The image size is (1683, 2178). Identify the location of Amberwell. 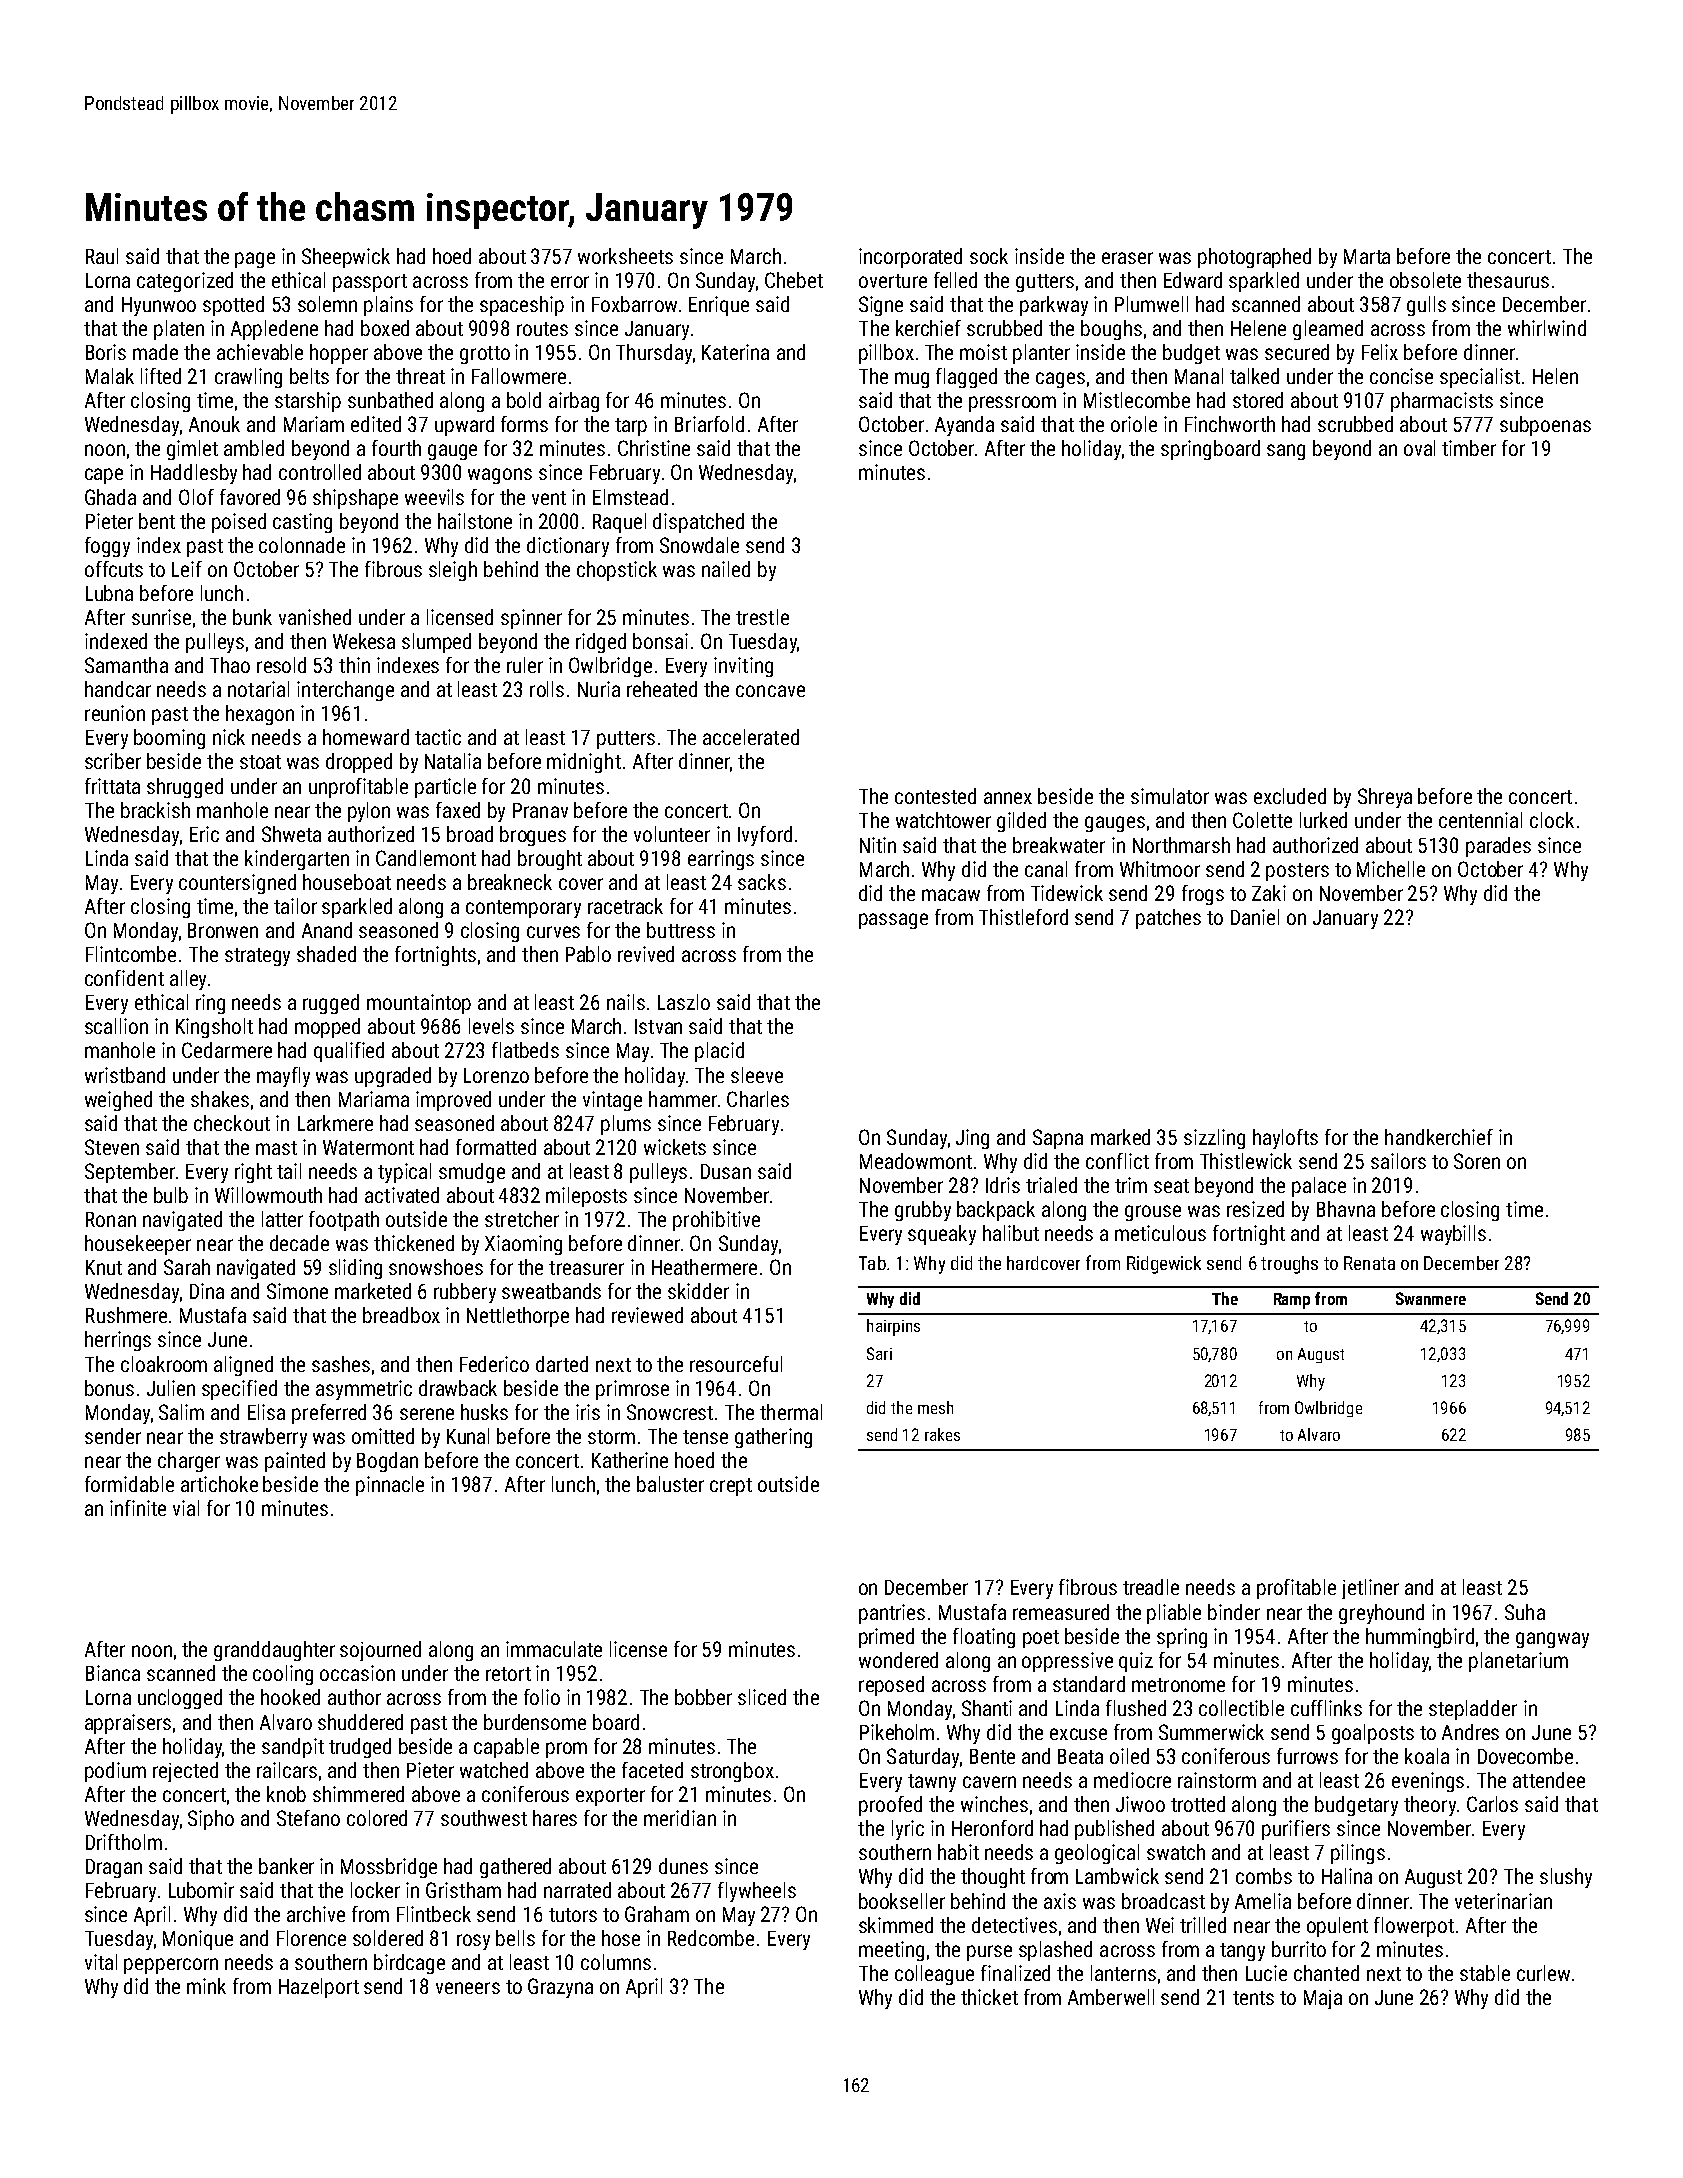
(1111, 1997).
